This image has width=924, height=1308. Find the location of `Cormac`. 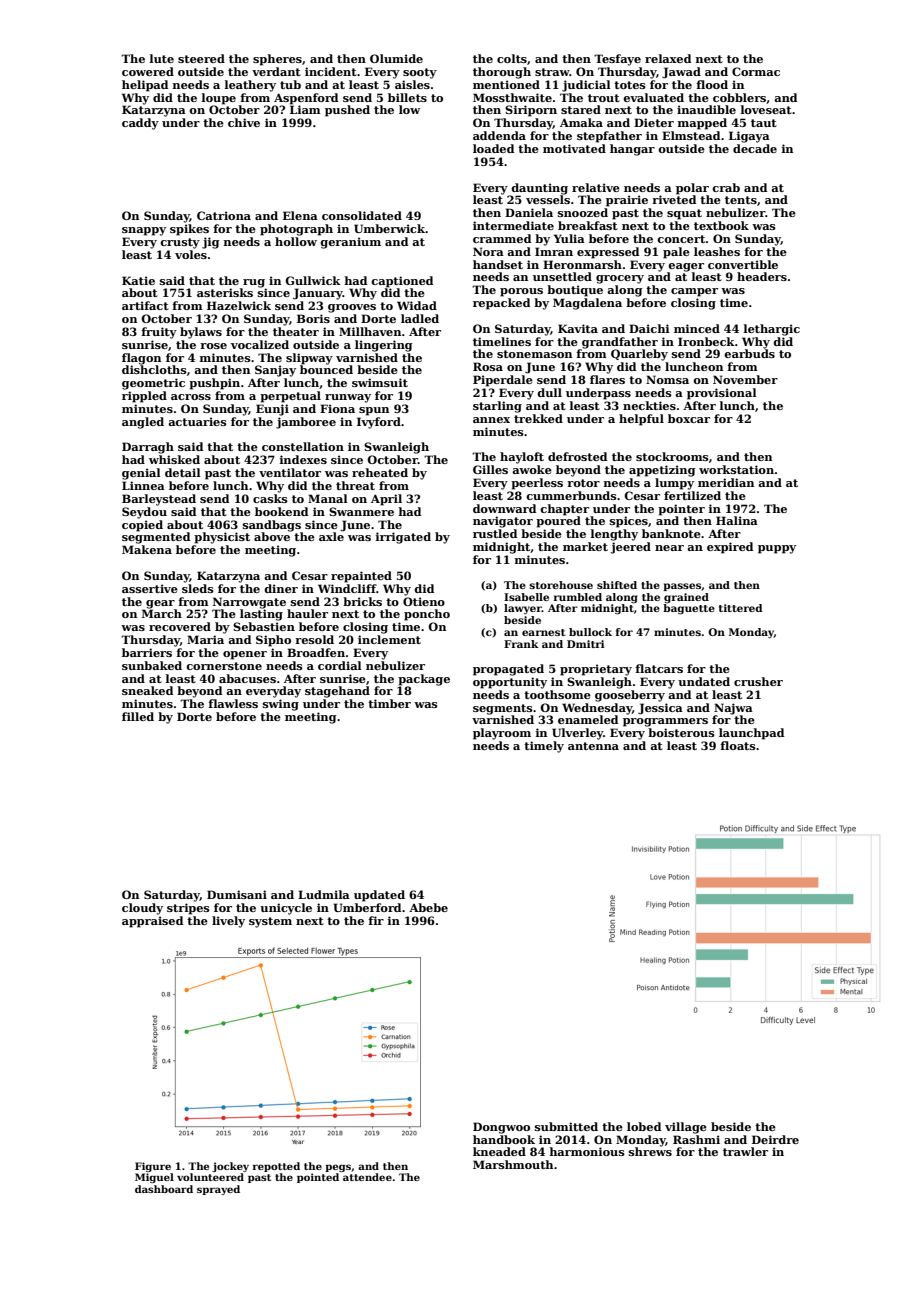

Cormac is located at coordinates (756, 71).
